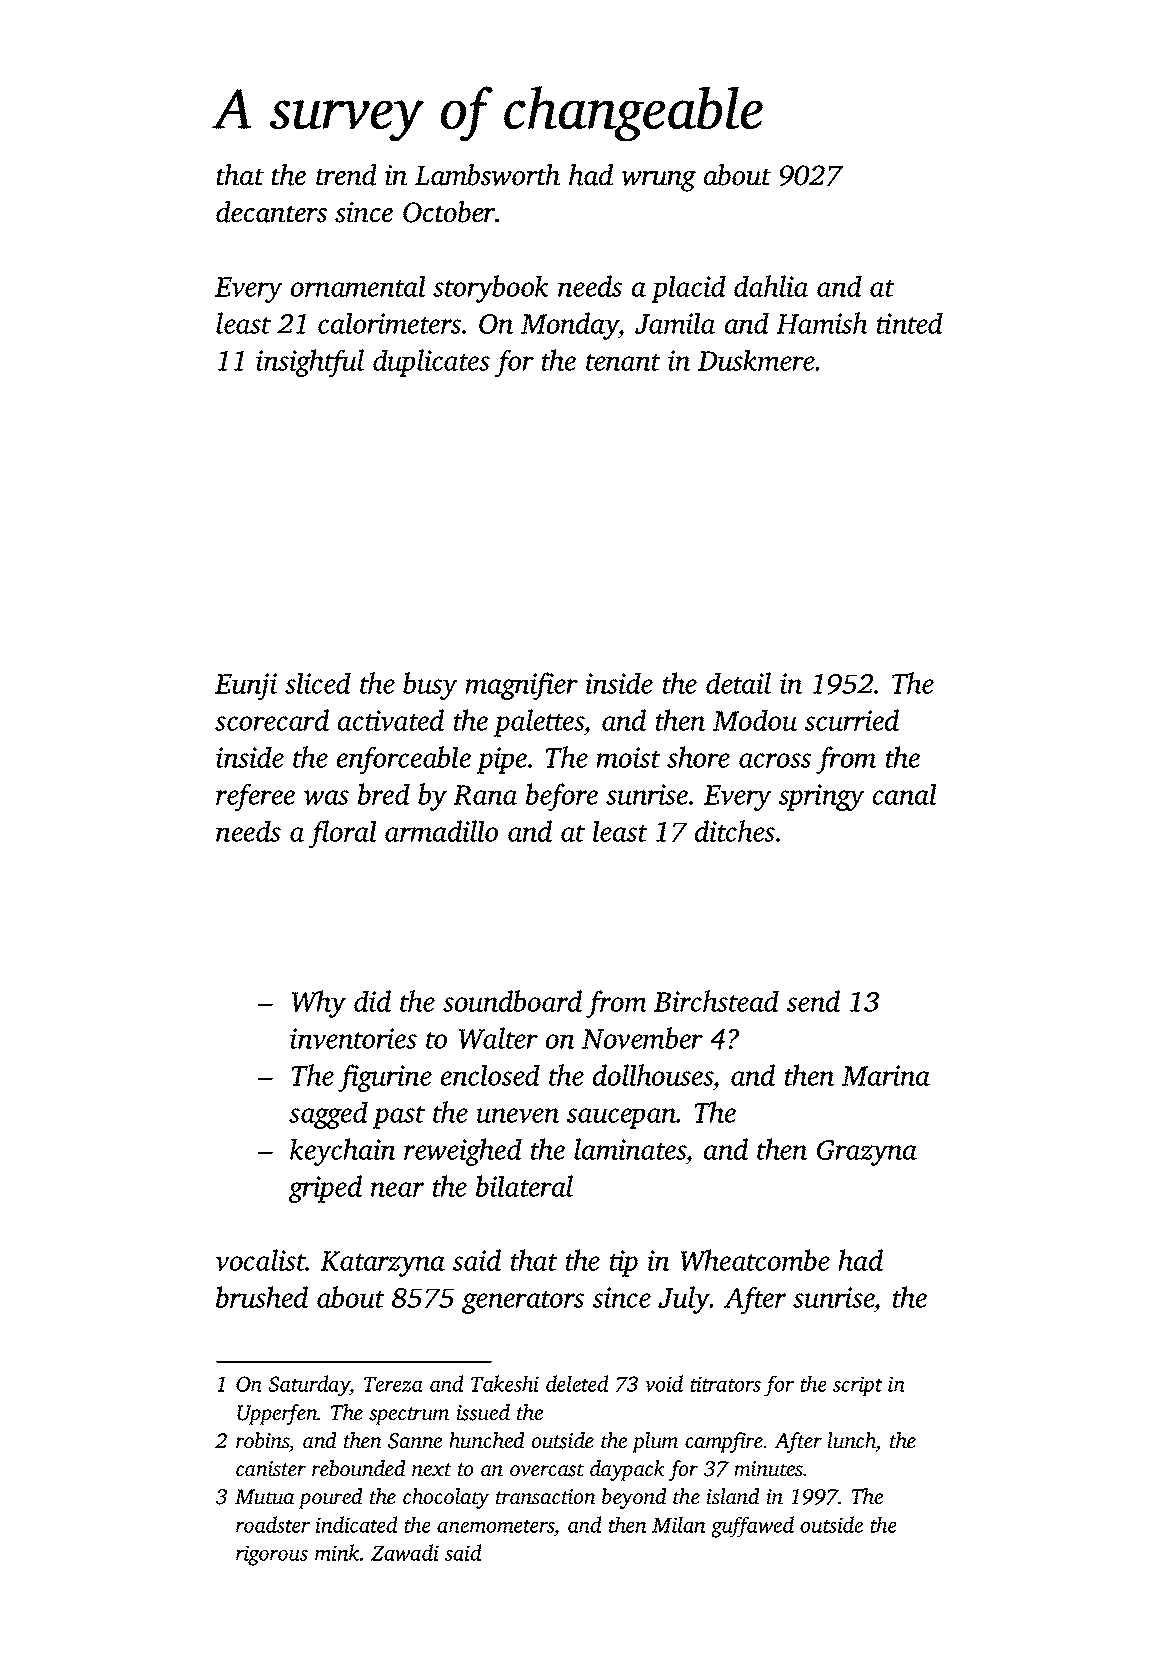 The height and width of the screenshot is (1654, 1165). Describe the element at coordinates (372, 1001) in the screenshot. I see `did` at that location.
